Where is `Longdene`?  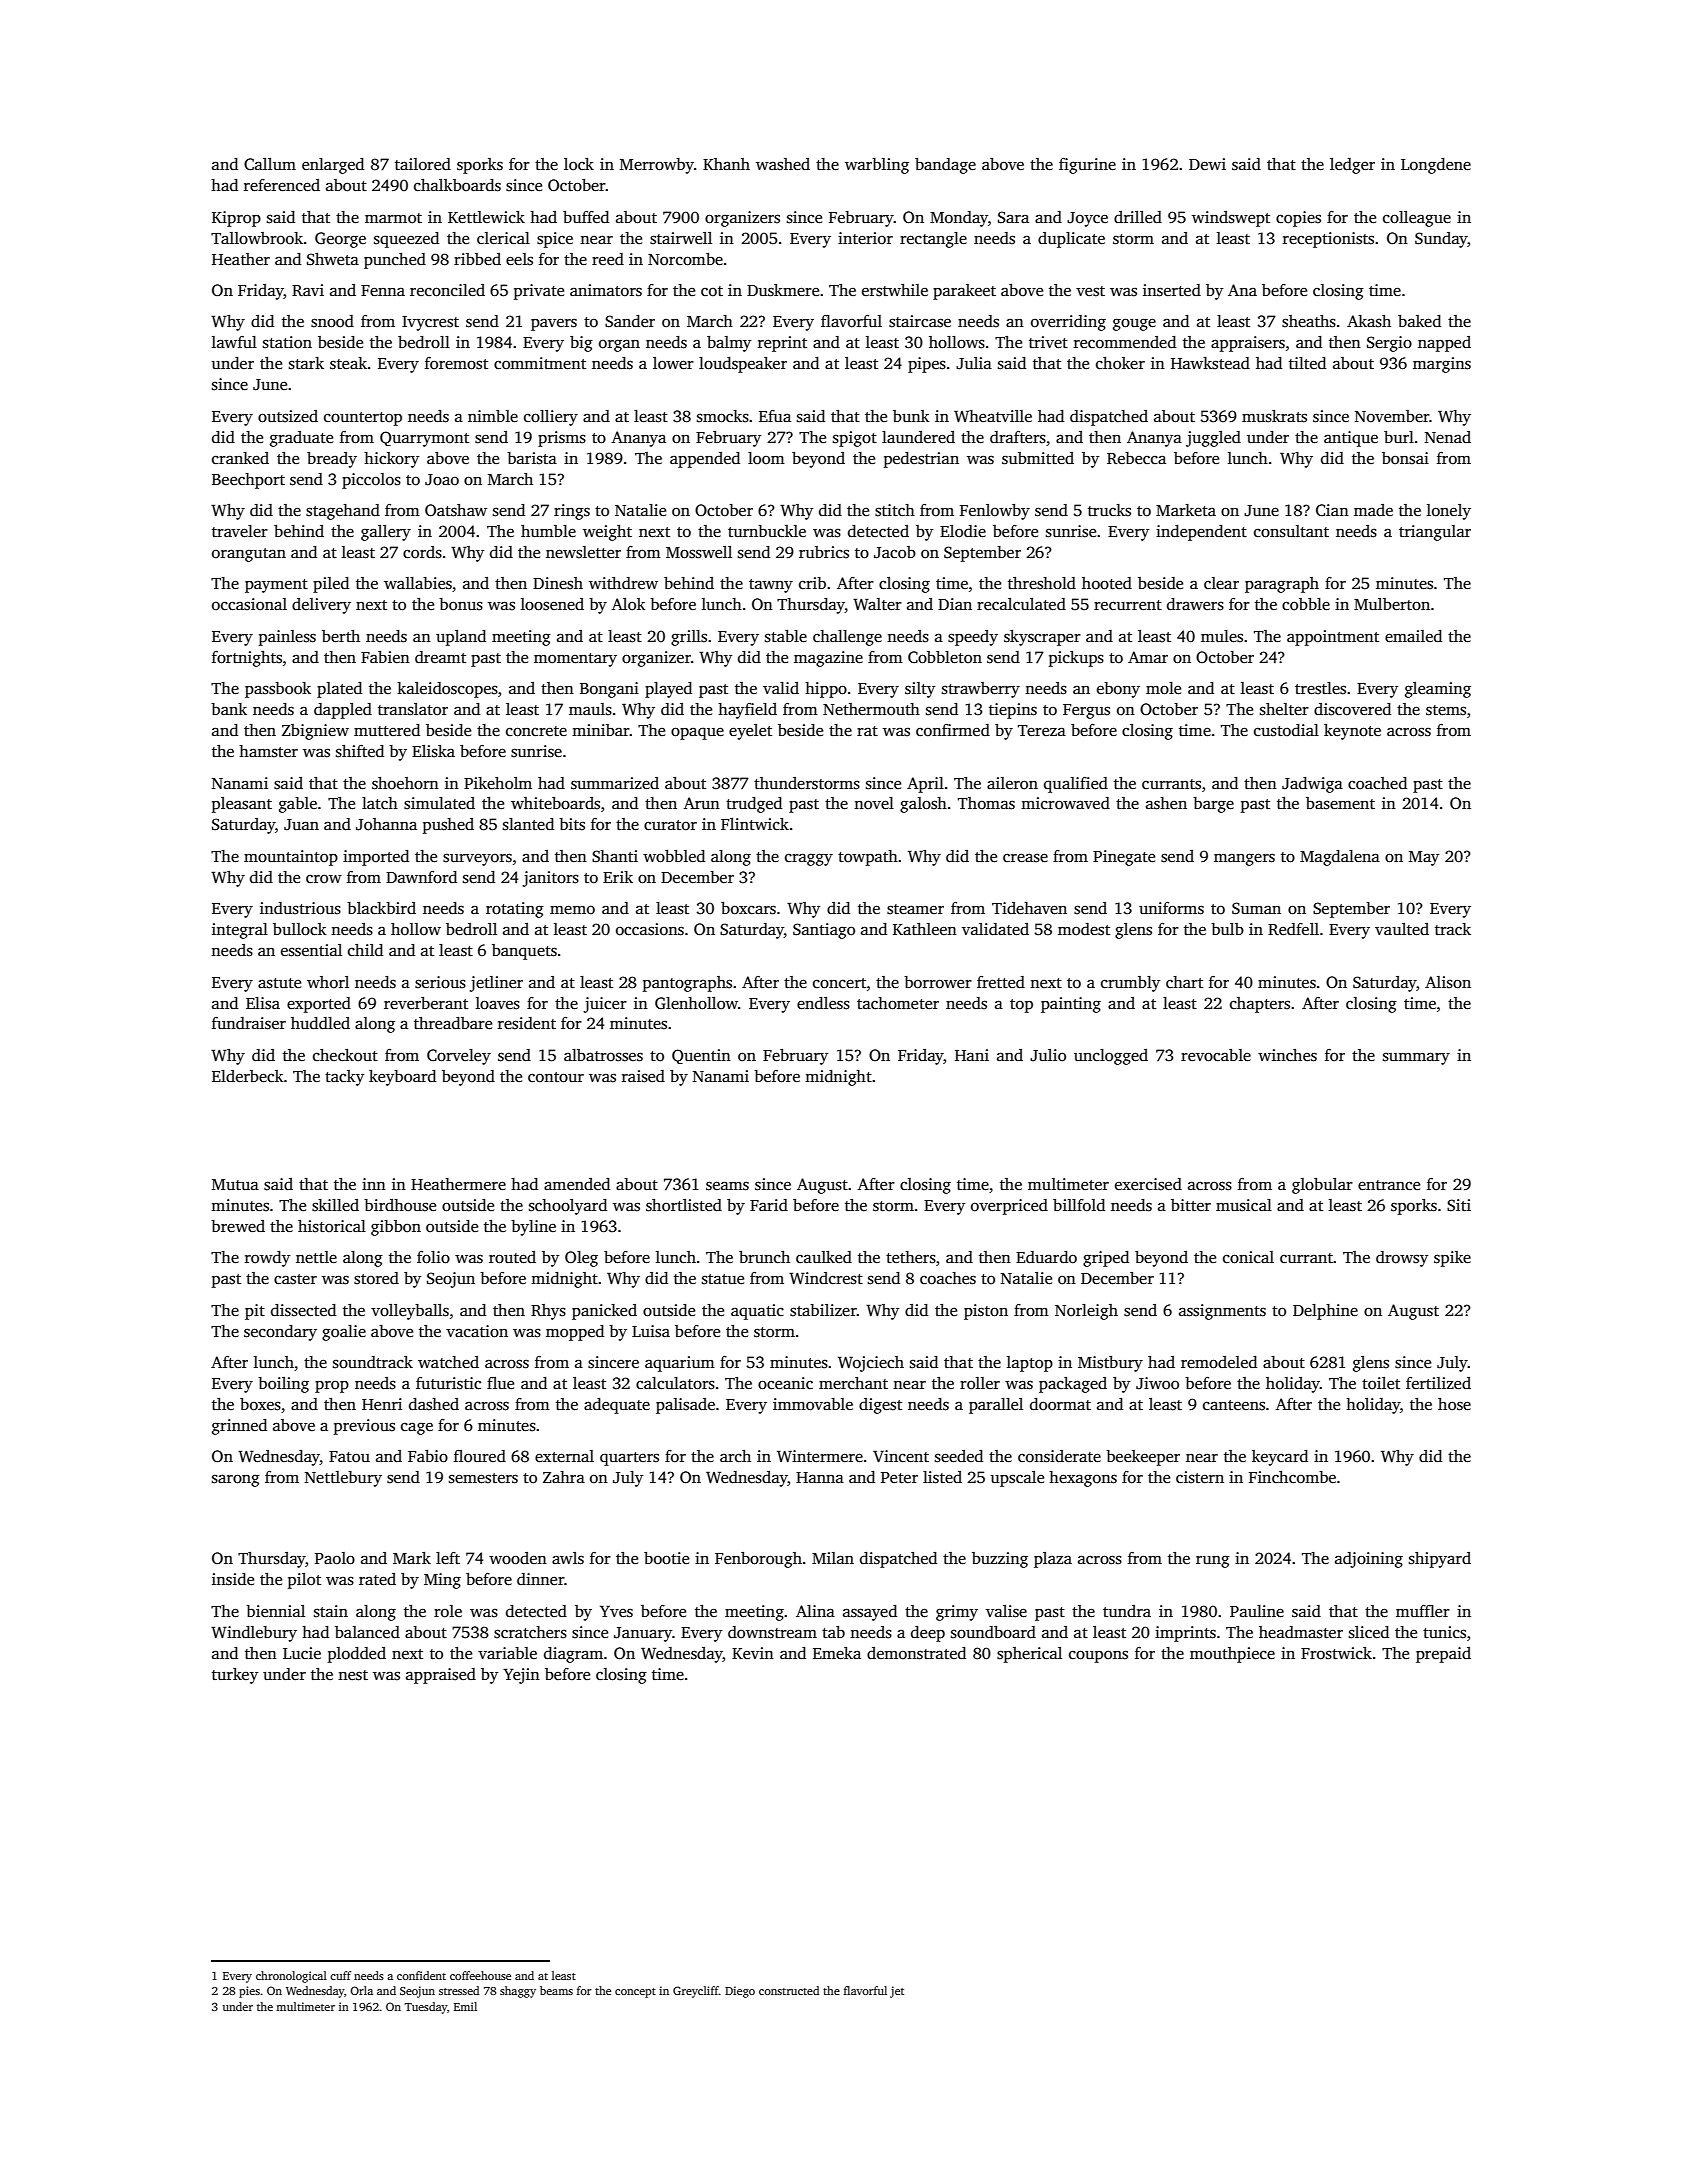 Longdene is located at coordinates (1436, 166).
